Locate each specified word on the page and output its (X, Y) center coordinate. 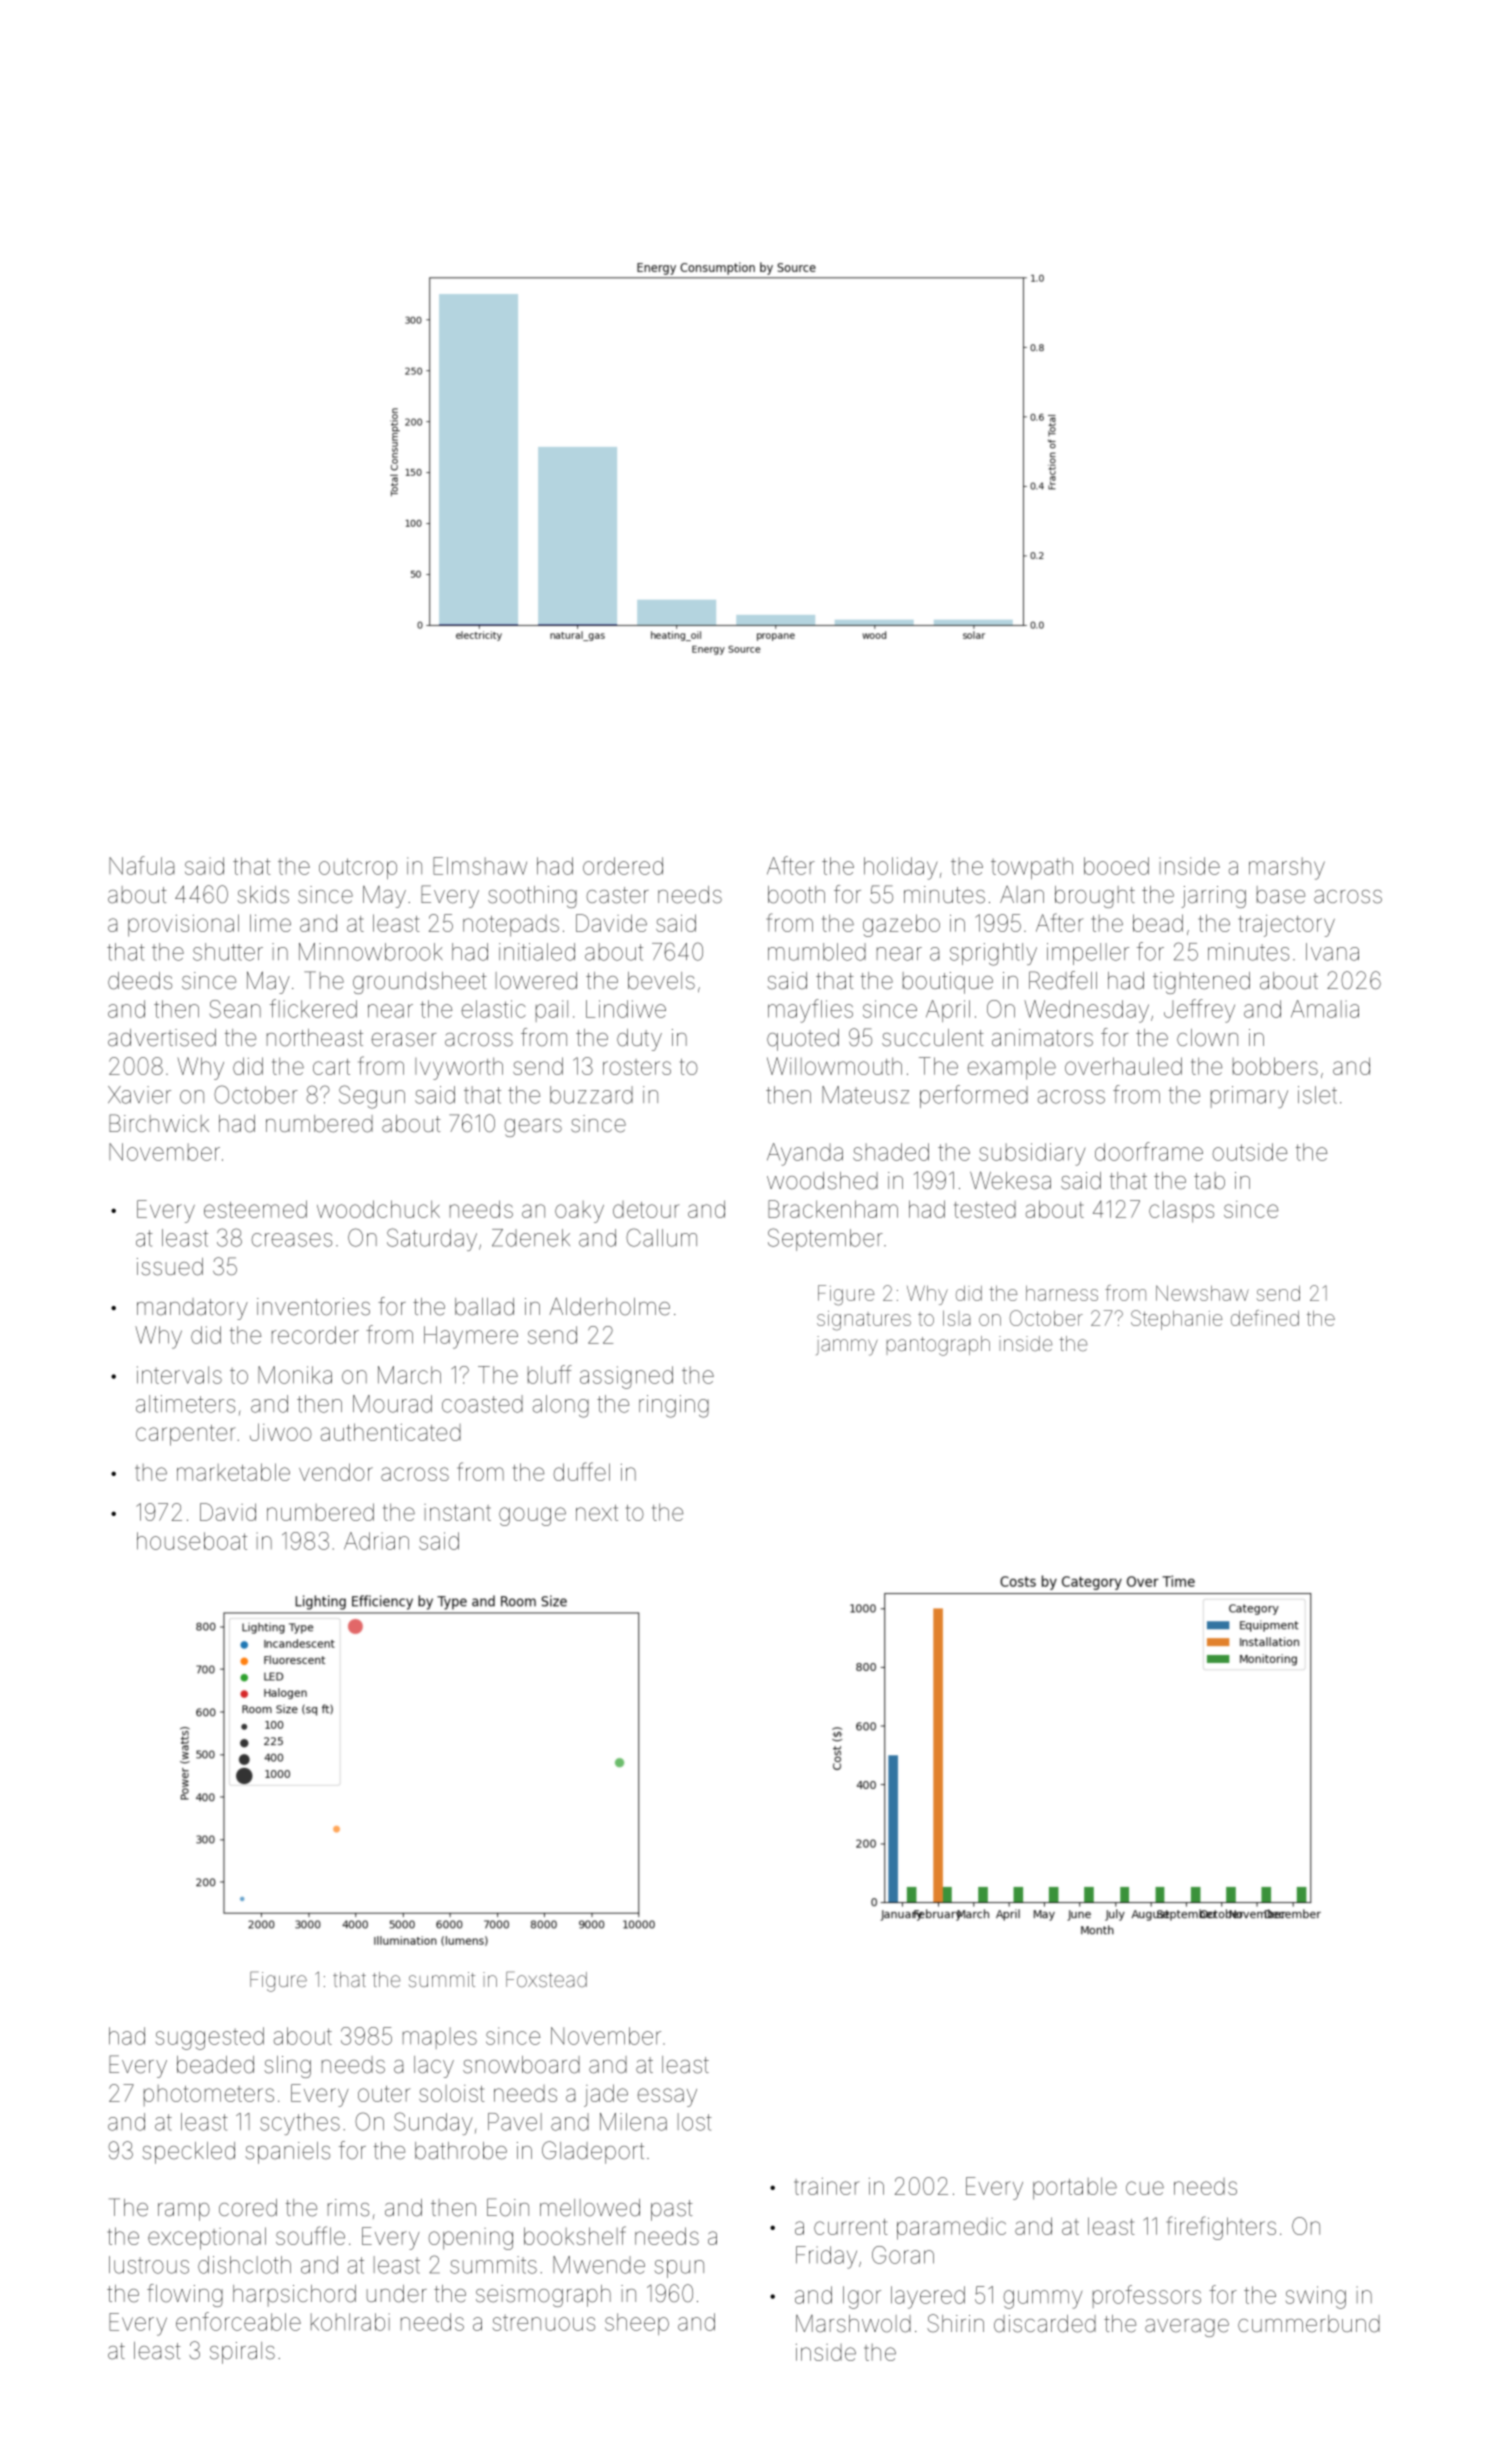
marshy (1287, 868)
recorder (315, 1335)
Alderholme (609, 1306)
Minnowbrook (370, 952)
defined (1265, 1318)
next (597, 1513)
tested (985, 1209)
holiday (900, 868)
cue (1145, 2188)
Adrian (376, 1541)
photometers (209, 2095)
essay (667, 2097)
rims (348, 2208)
